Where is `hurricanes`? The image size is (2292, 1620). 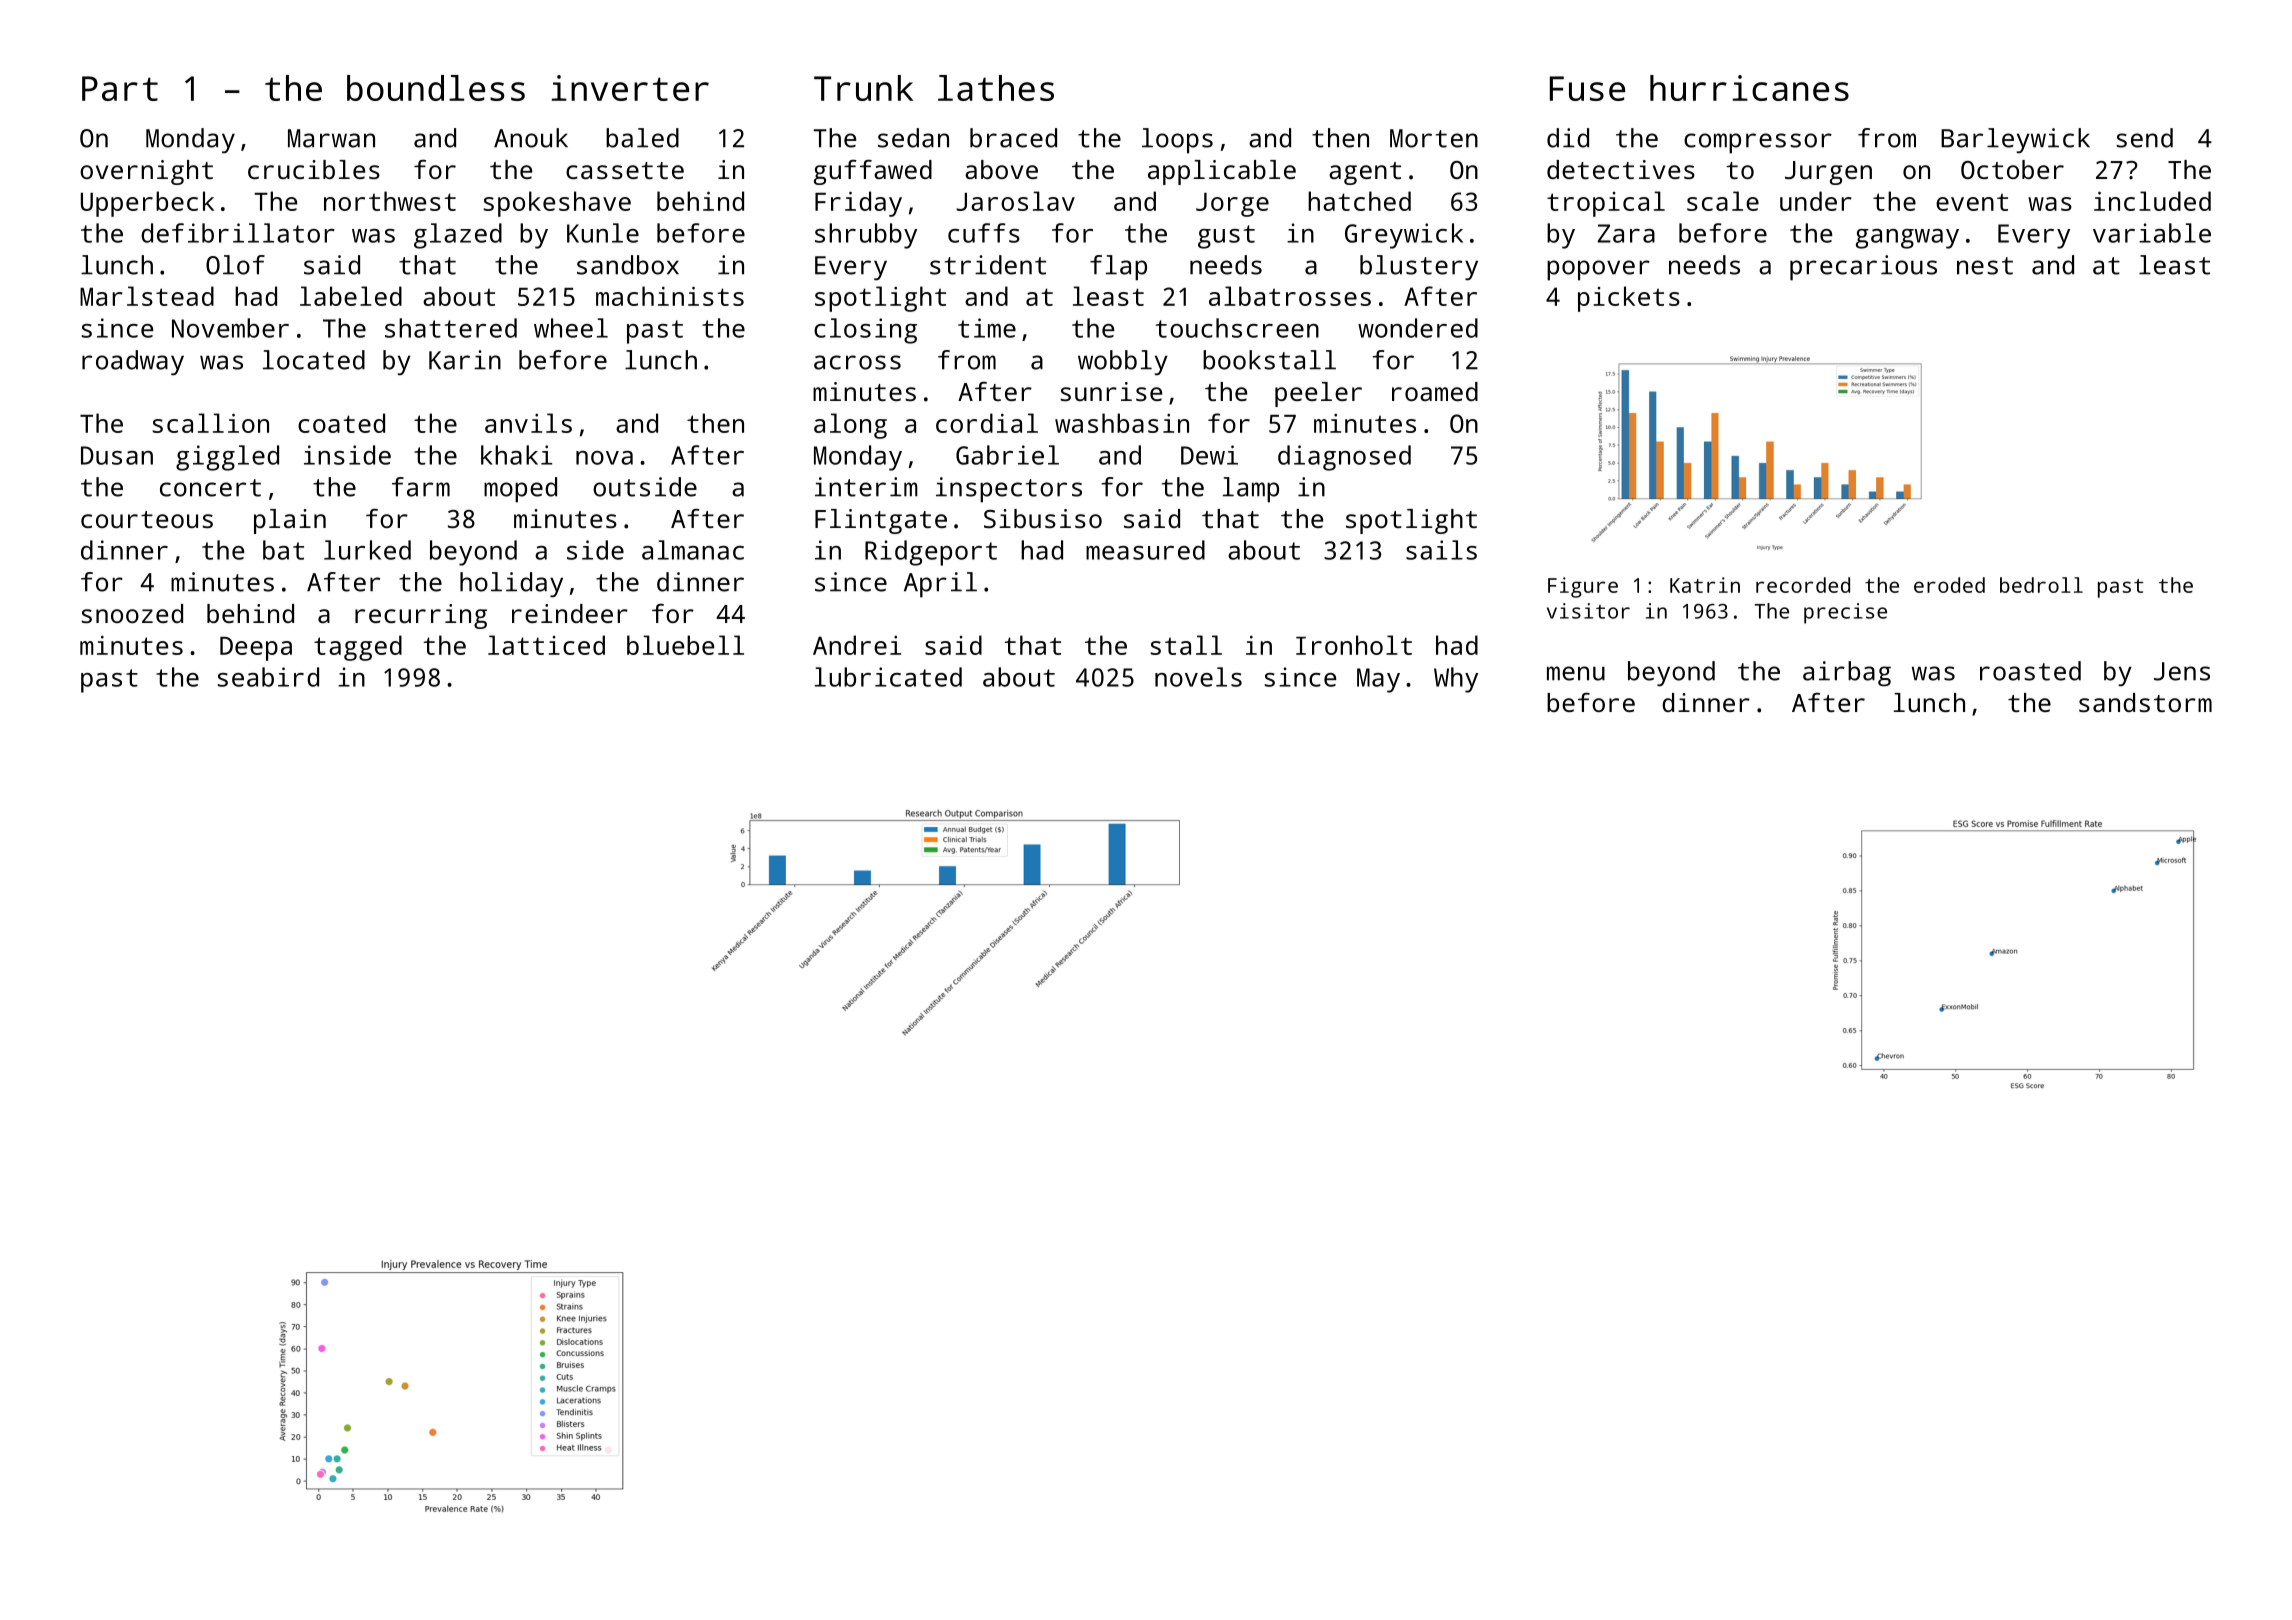
hurricanes is located at coordinates (1749, 88).
